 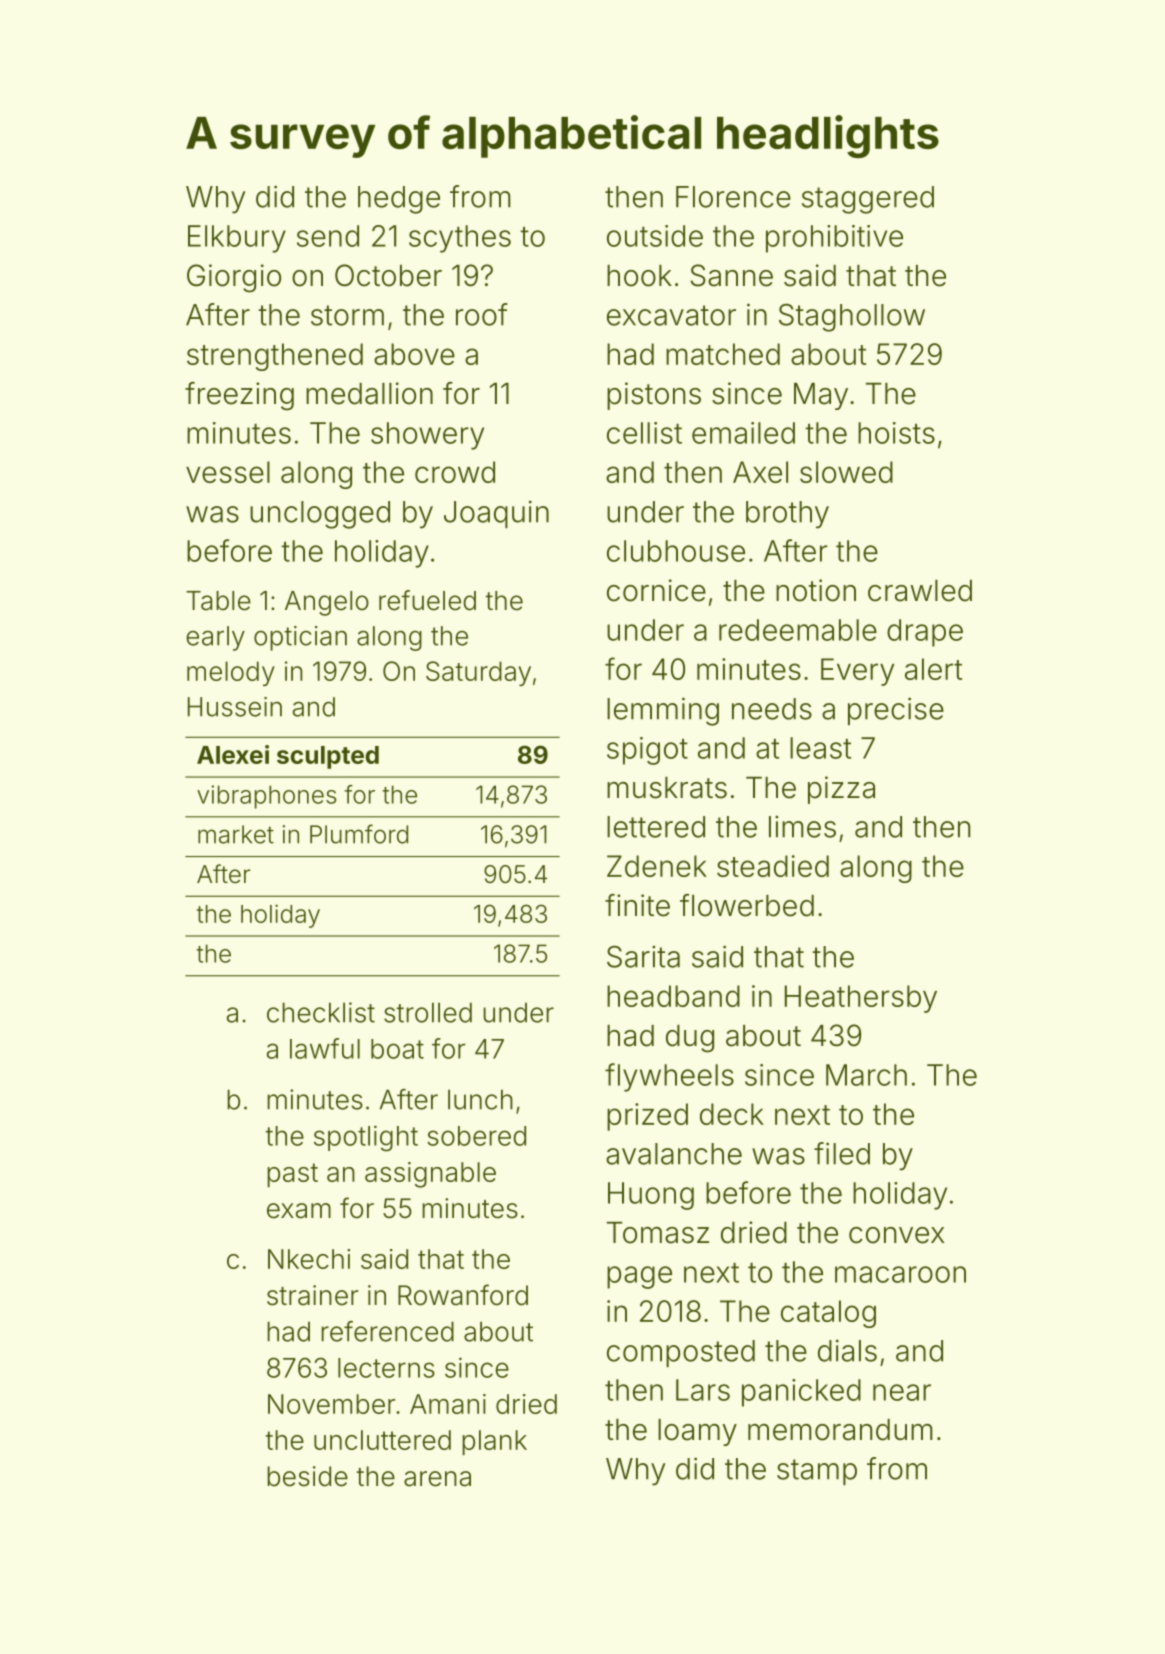 What do you see at coordinates (656, 827) in the image?
I see `lettered` at bounding box center [656, 827].
